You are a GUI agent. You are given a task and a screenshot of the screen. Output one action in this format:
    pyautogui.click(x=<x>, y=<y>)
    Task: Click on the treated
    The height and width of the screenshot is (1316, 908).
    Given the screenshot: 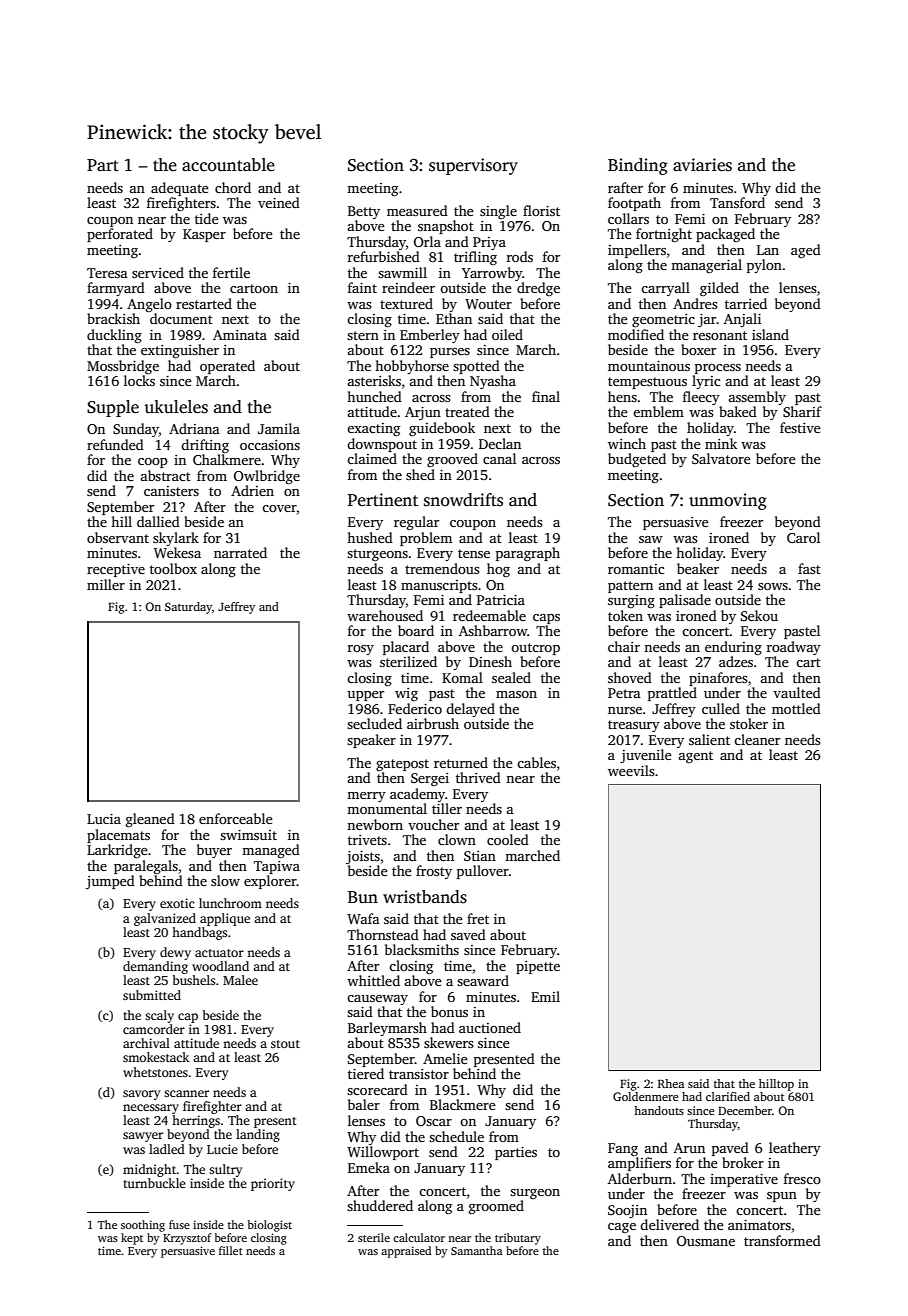 What is the action you would take?
    pyautogui.click(x=467, y=411)
